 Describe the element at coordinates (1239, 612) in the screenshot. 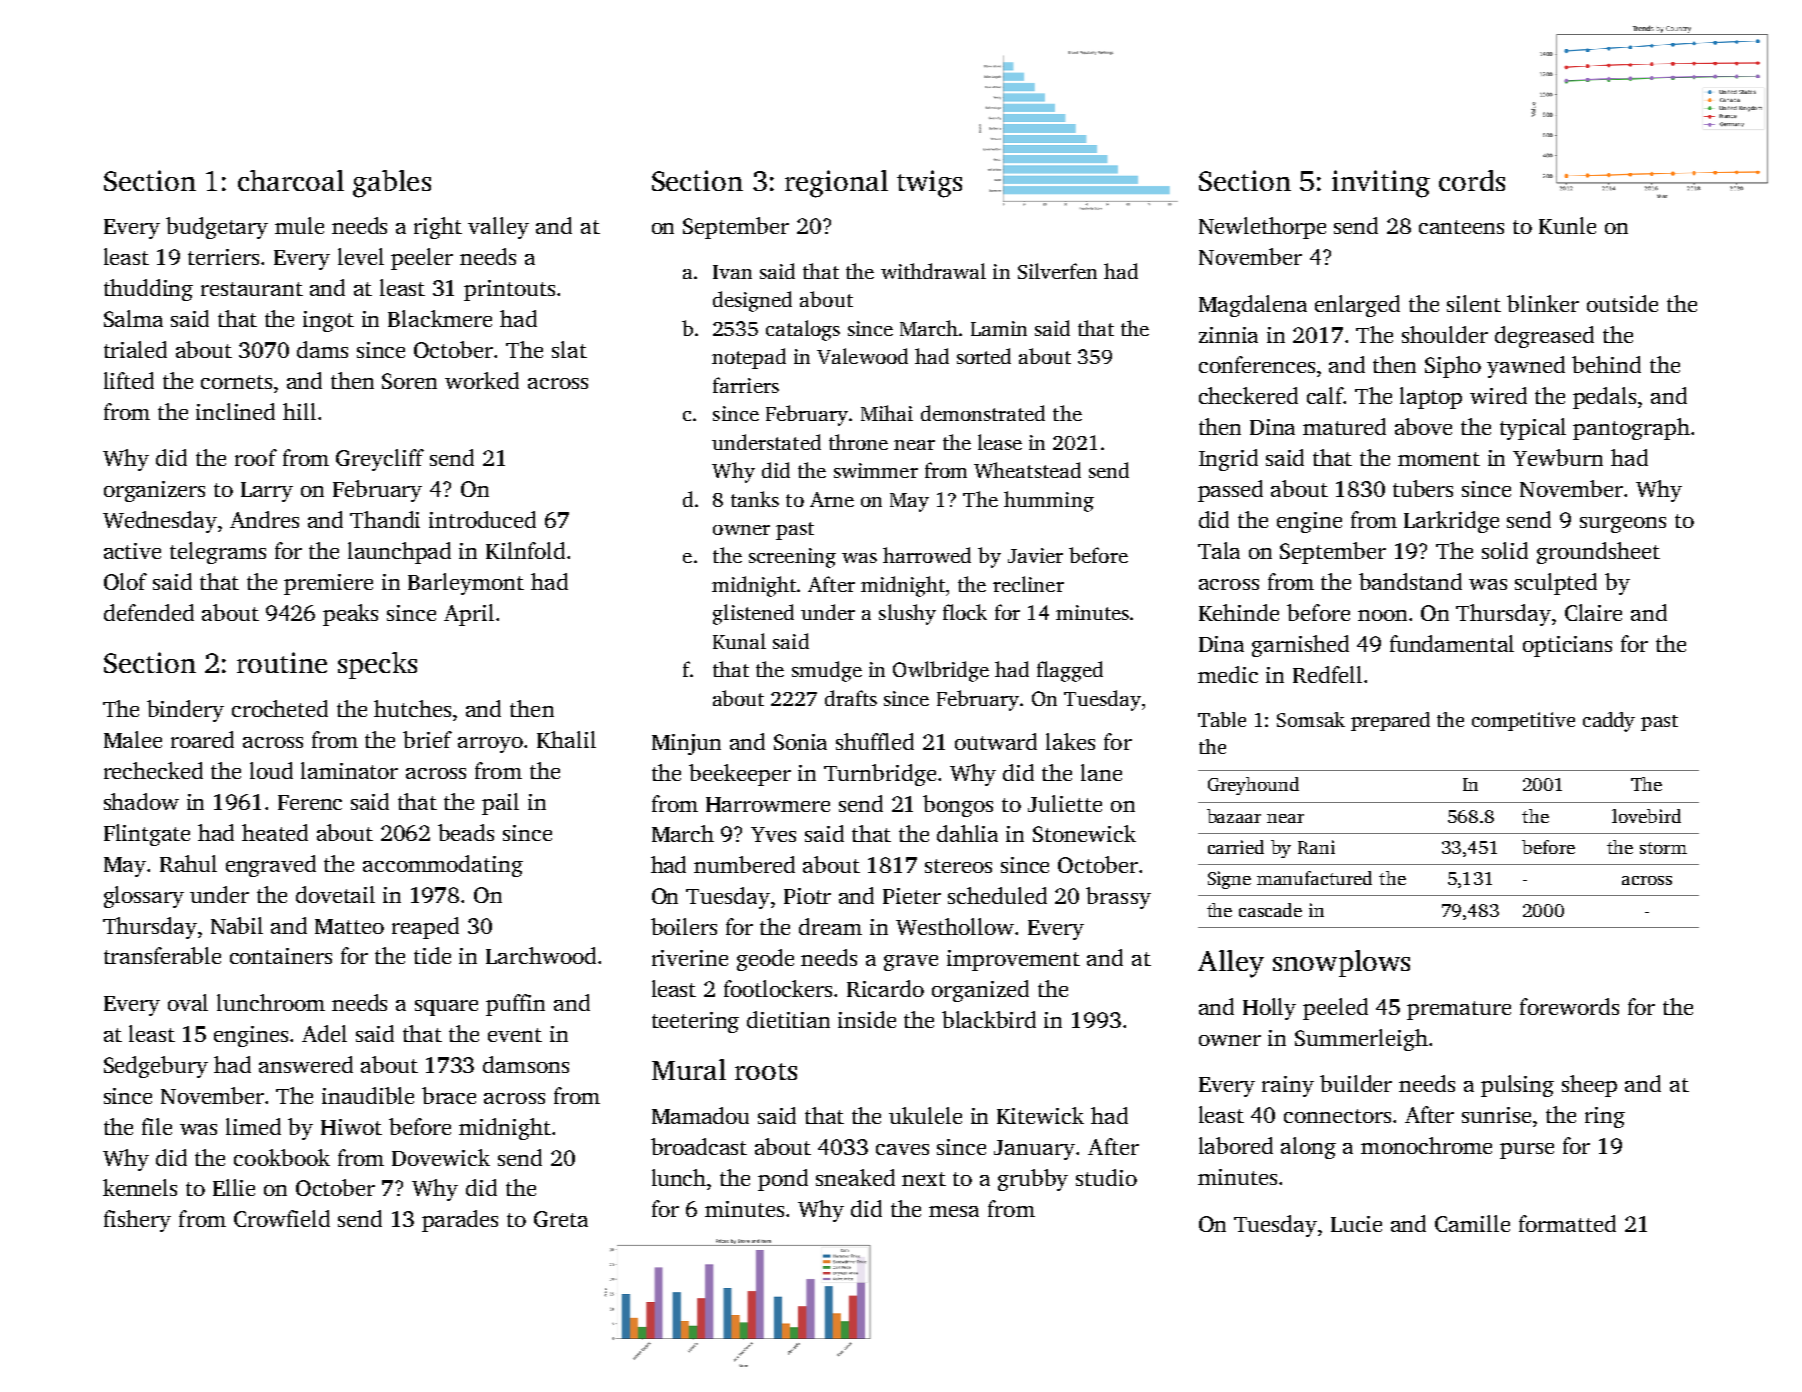

I see `Kehinde` at that location.
